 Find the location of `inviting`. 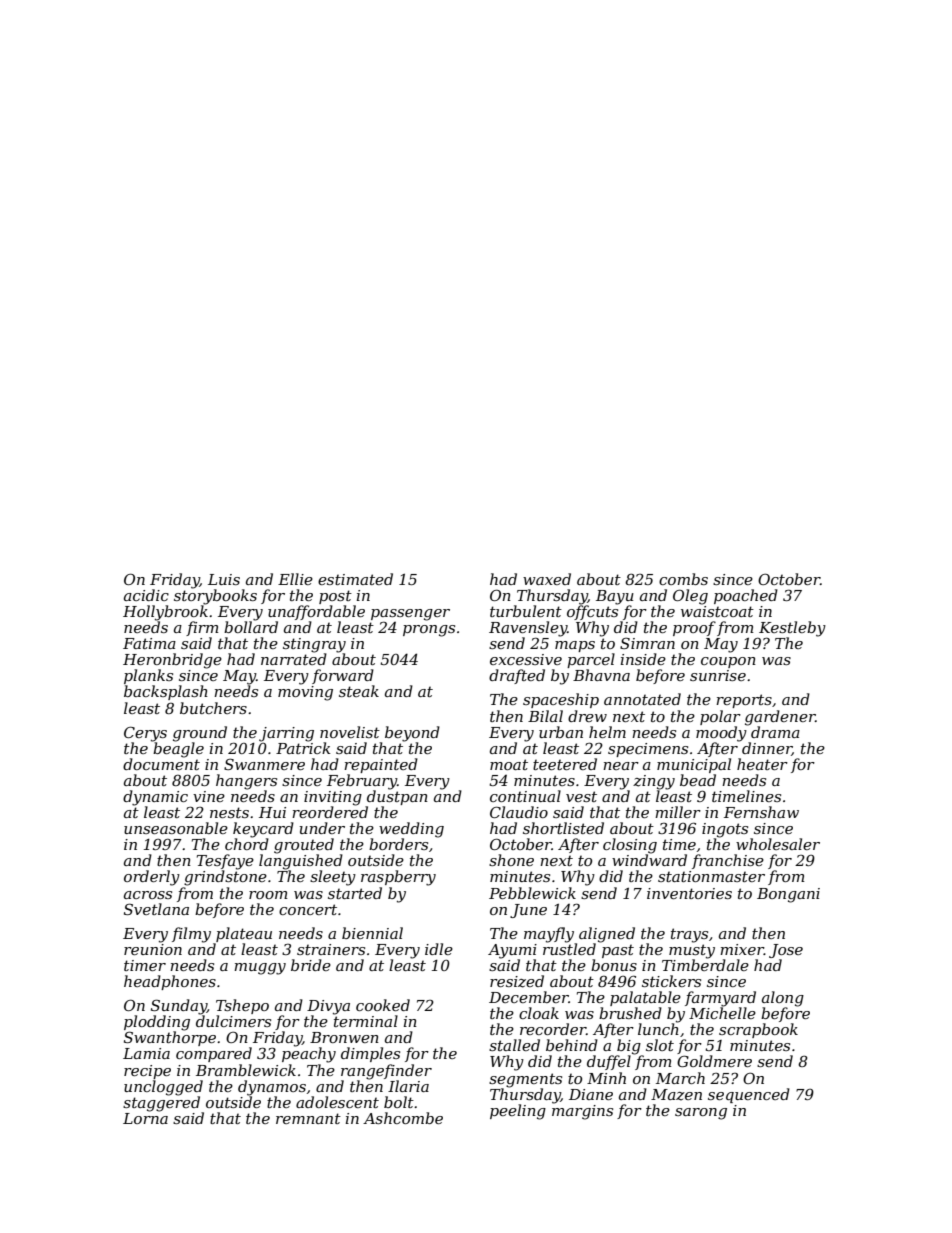

inviting is located at coordinates (333, 798).
